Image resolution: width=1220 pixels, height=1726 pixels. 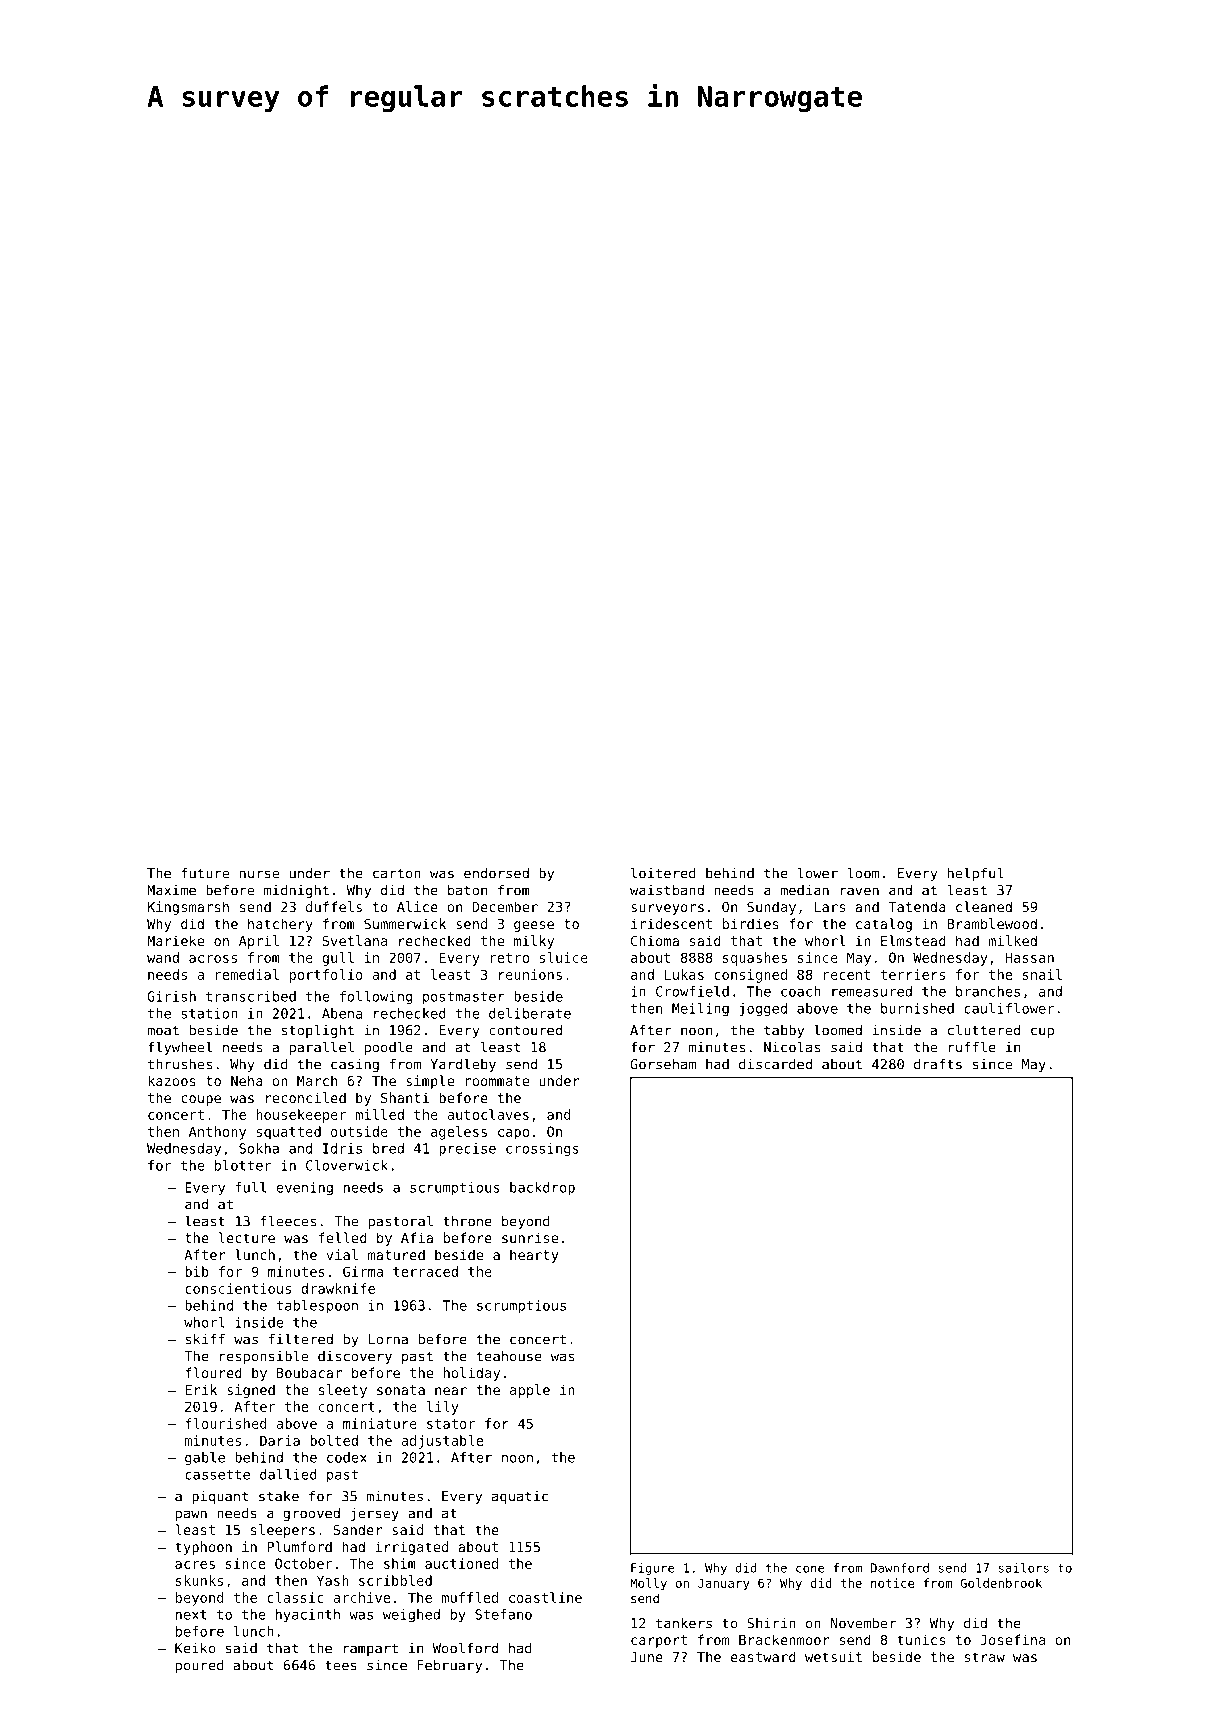 I want to click on tees, so click(x=341, y=1665).
